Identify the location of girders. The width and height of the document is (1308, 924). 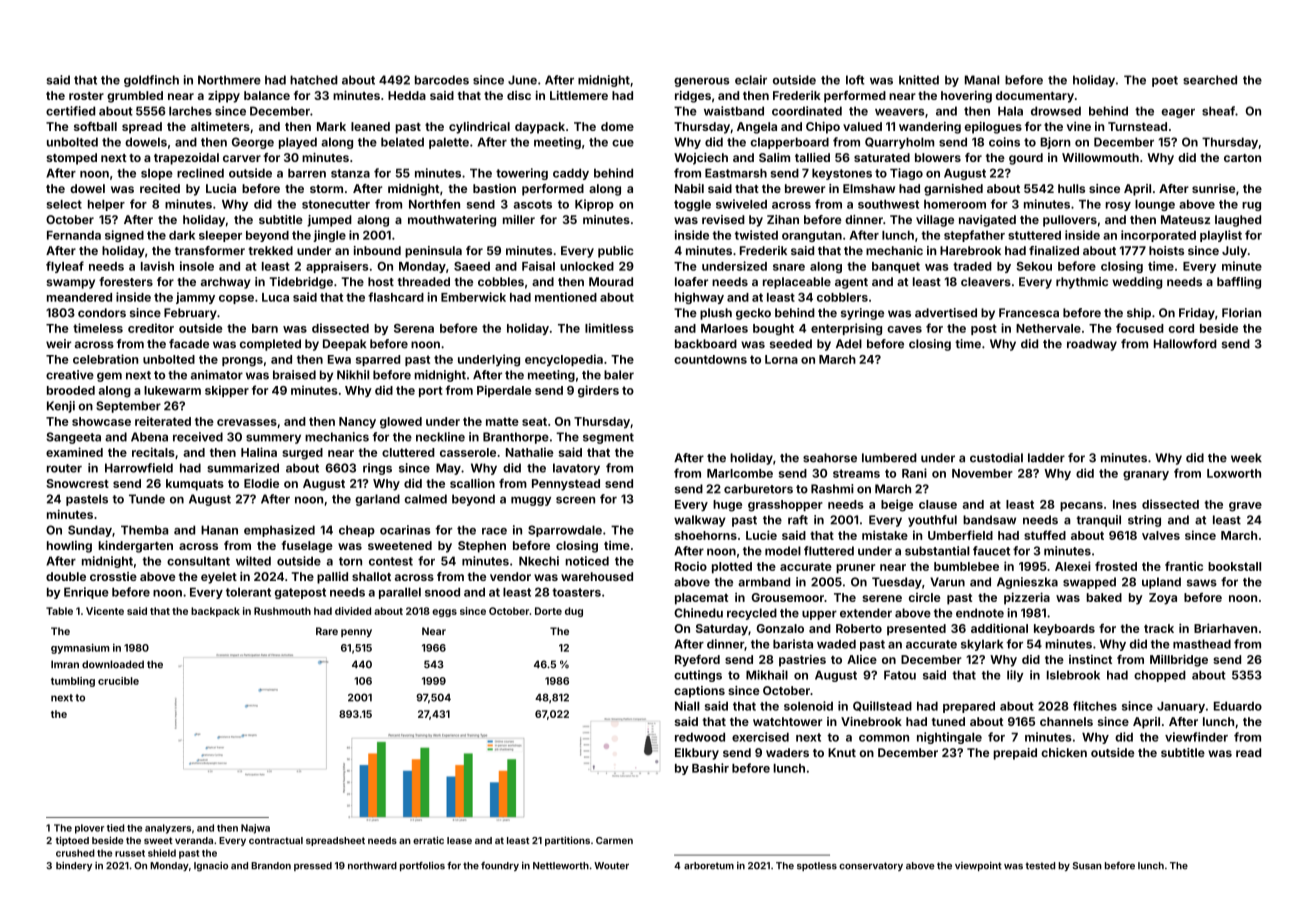
(598, 391).
